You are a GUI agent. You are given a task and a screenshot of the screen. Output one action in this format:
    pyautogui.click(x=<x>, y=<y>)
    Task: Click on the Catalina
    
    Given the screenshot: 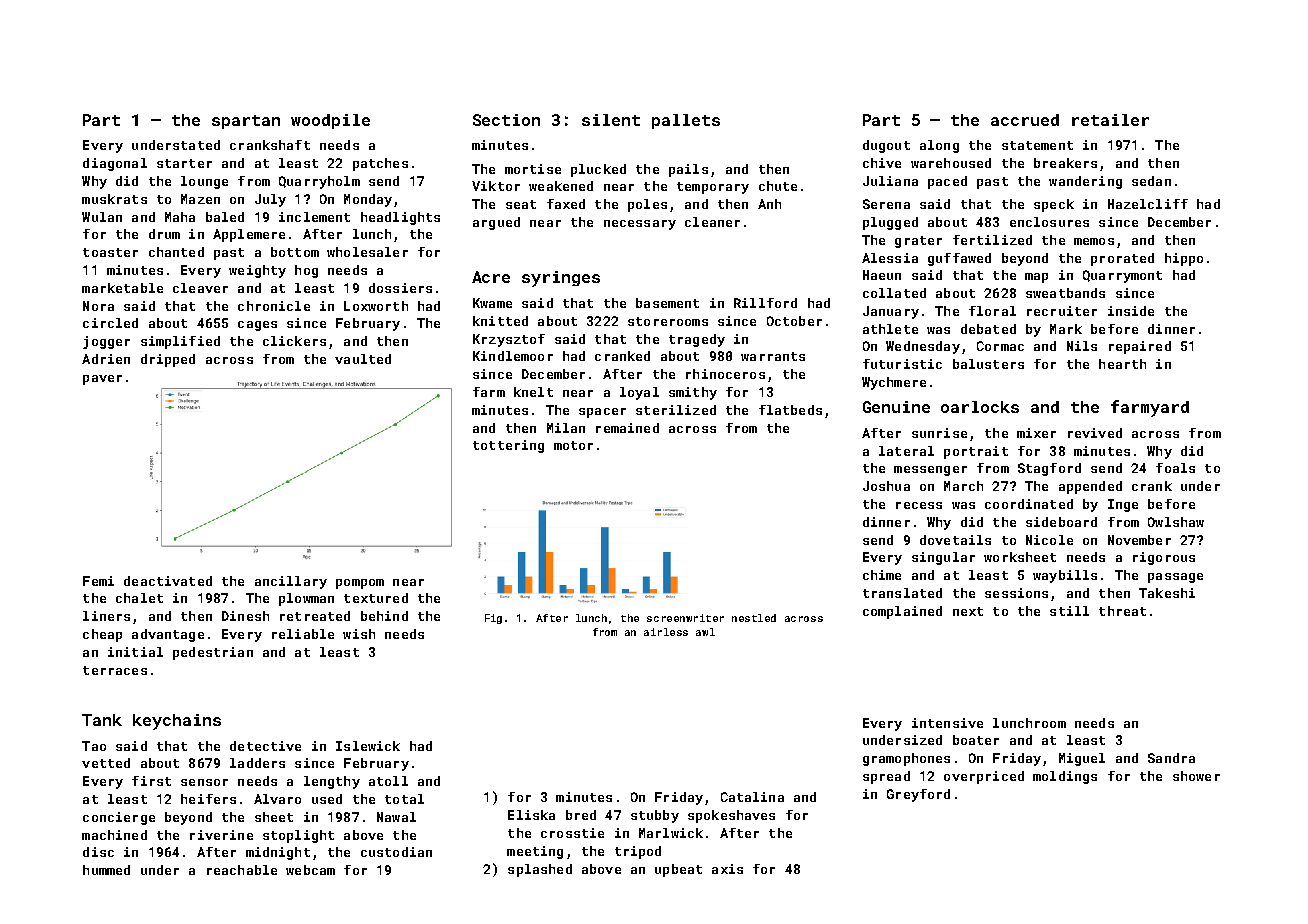 What is the action you would take?
    pyautogui.click(x=752, y=797)
